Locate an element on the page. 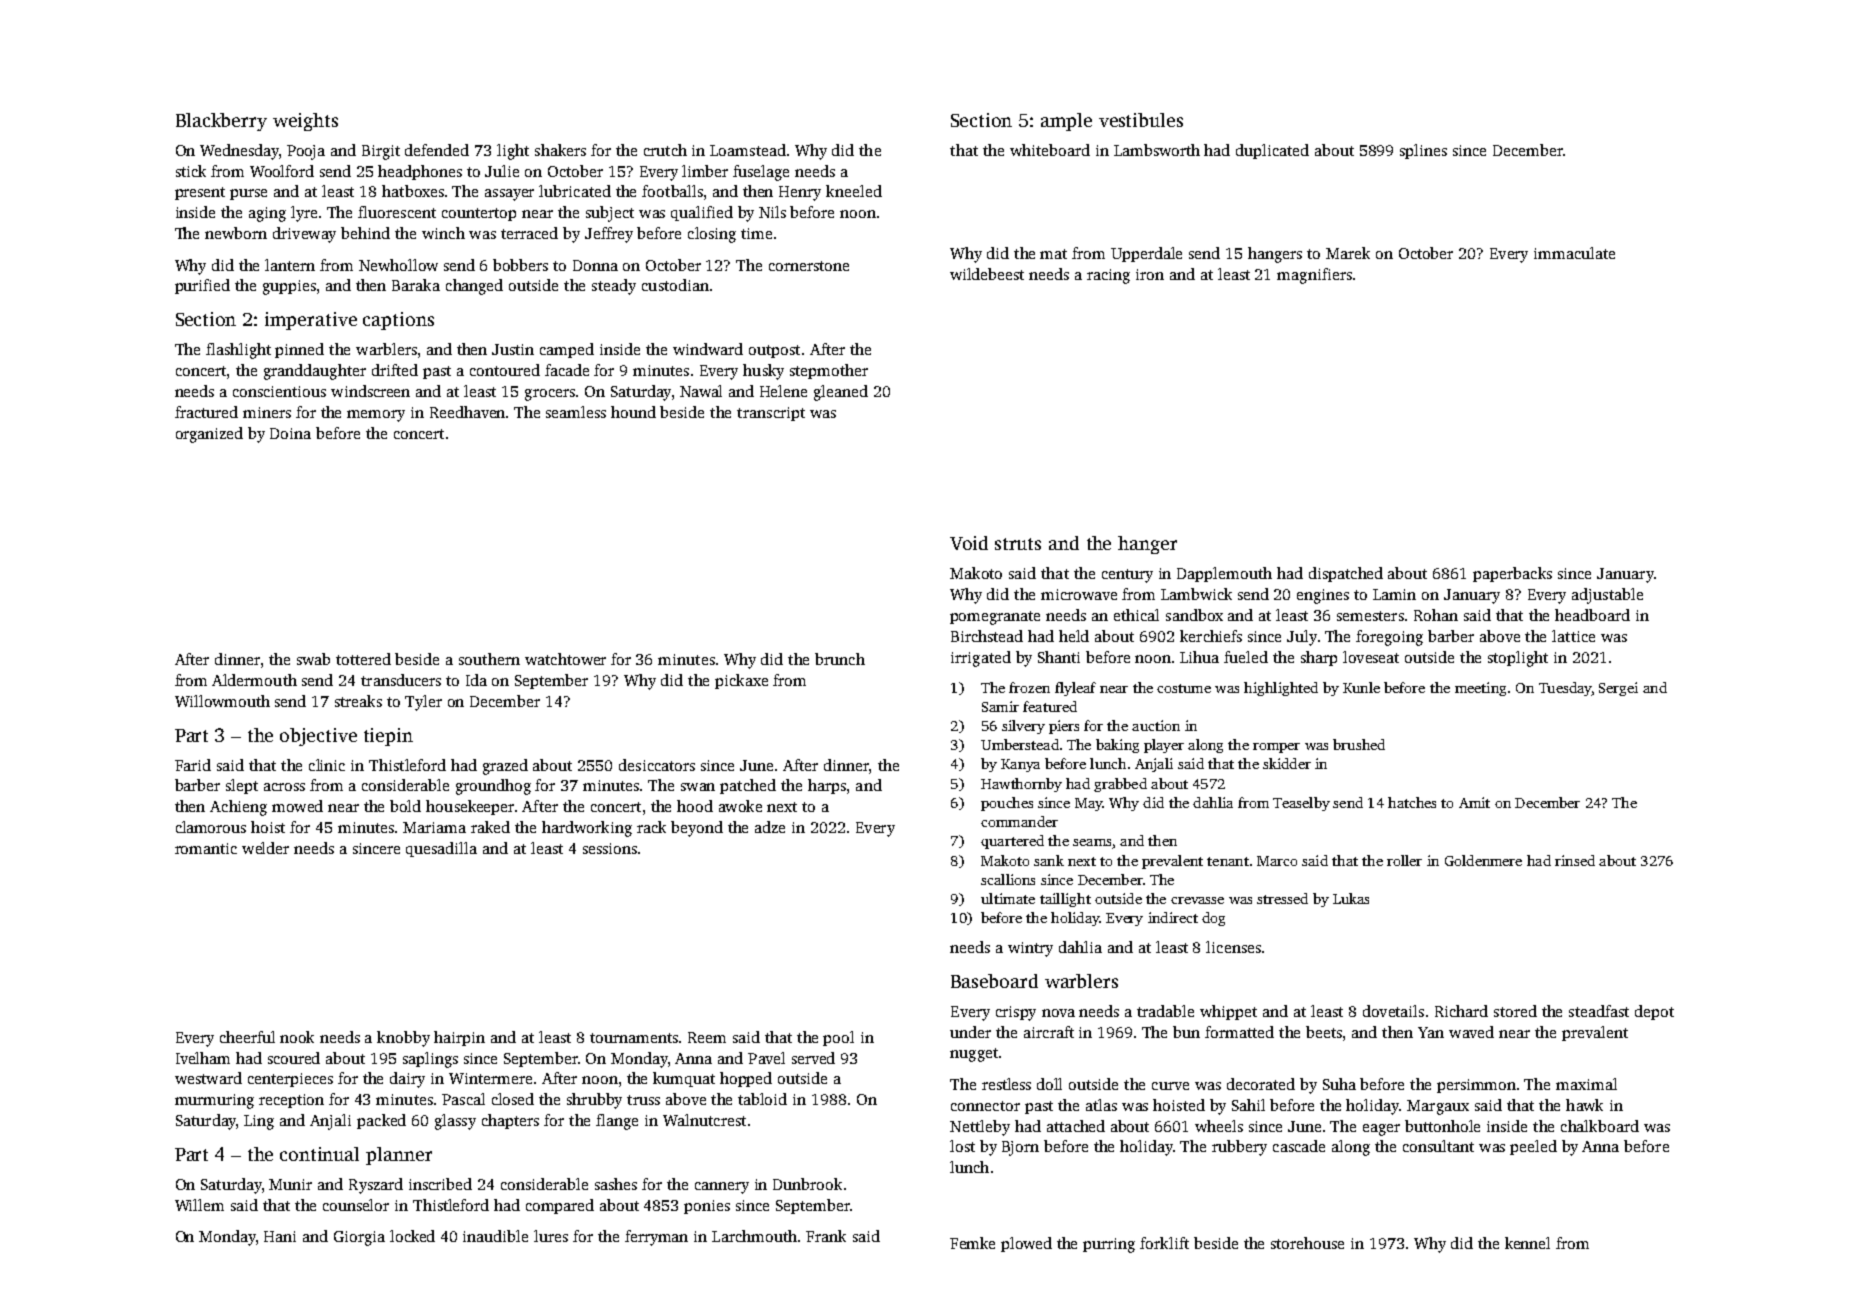 The image size is (1851, 1309). camped is located at coordinates (567, 350).
